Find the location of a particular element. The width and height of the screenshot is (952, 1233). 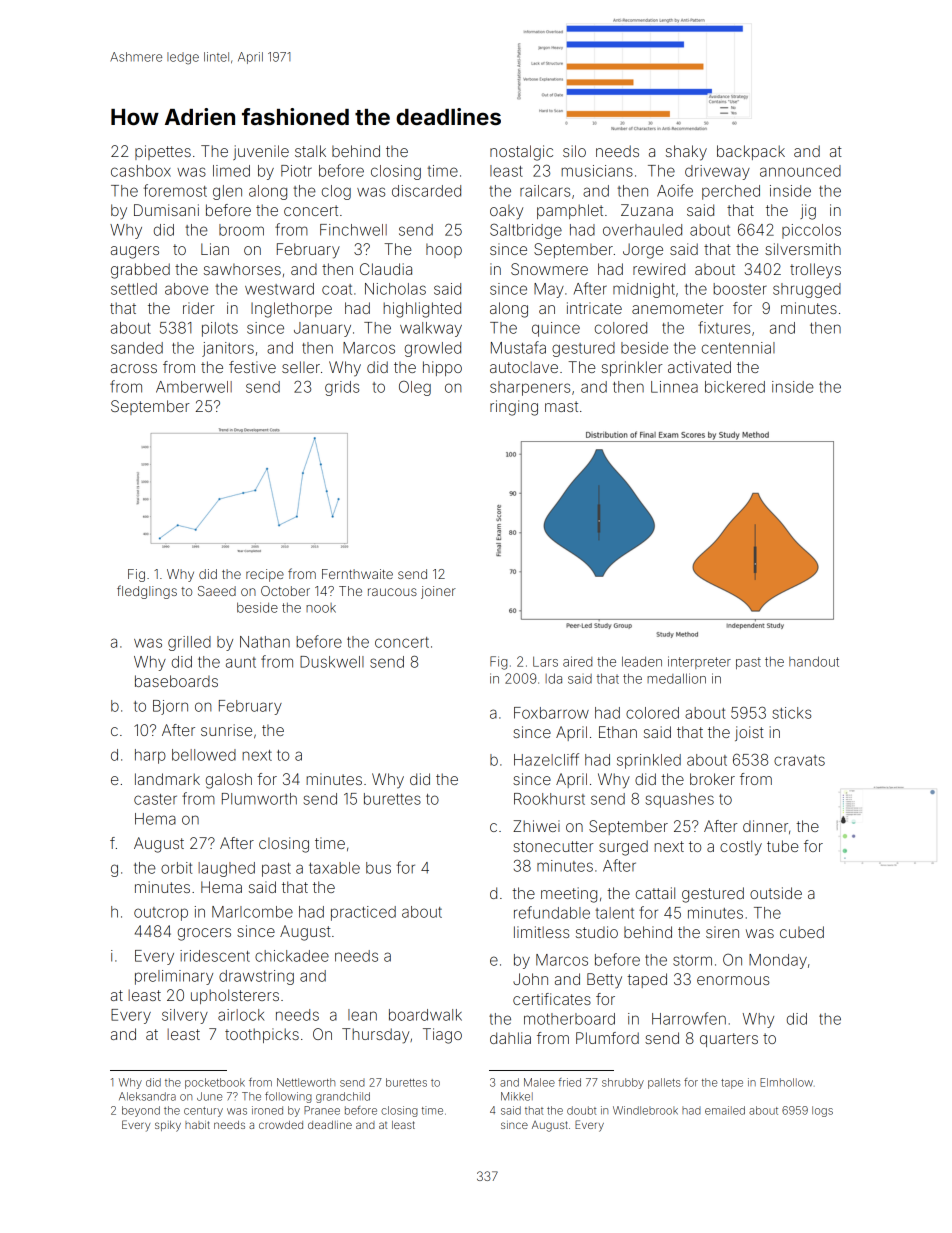

trolleys is located at coordinates (815, 271).
